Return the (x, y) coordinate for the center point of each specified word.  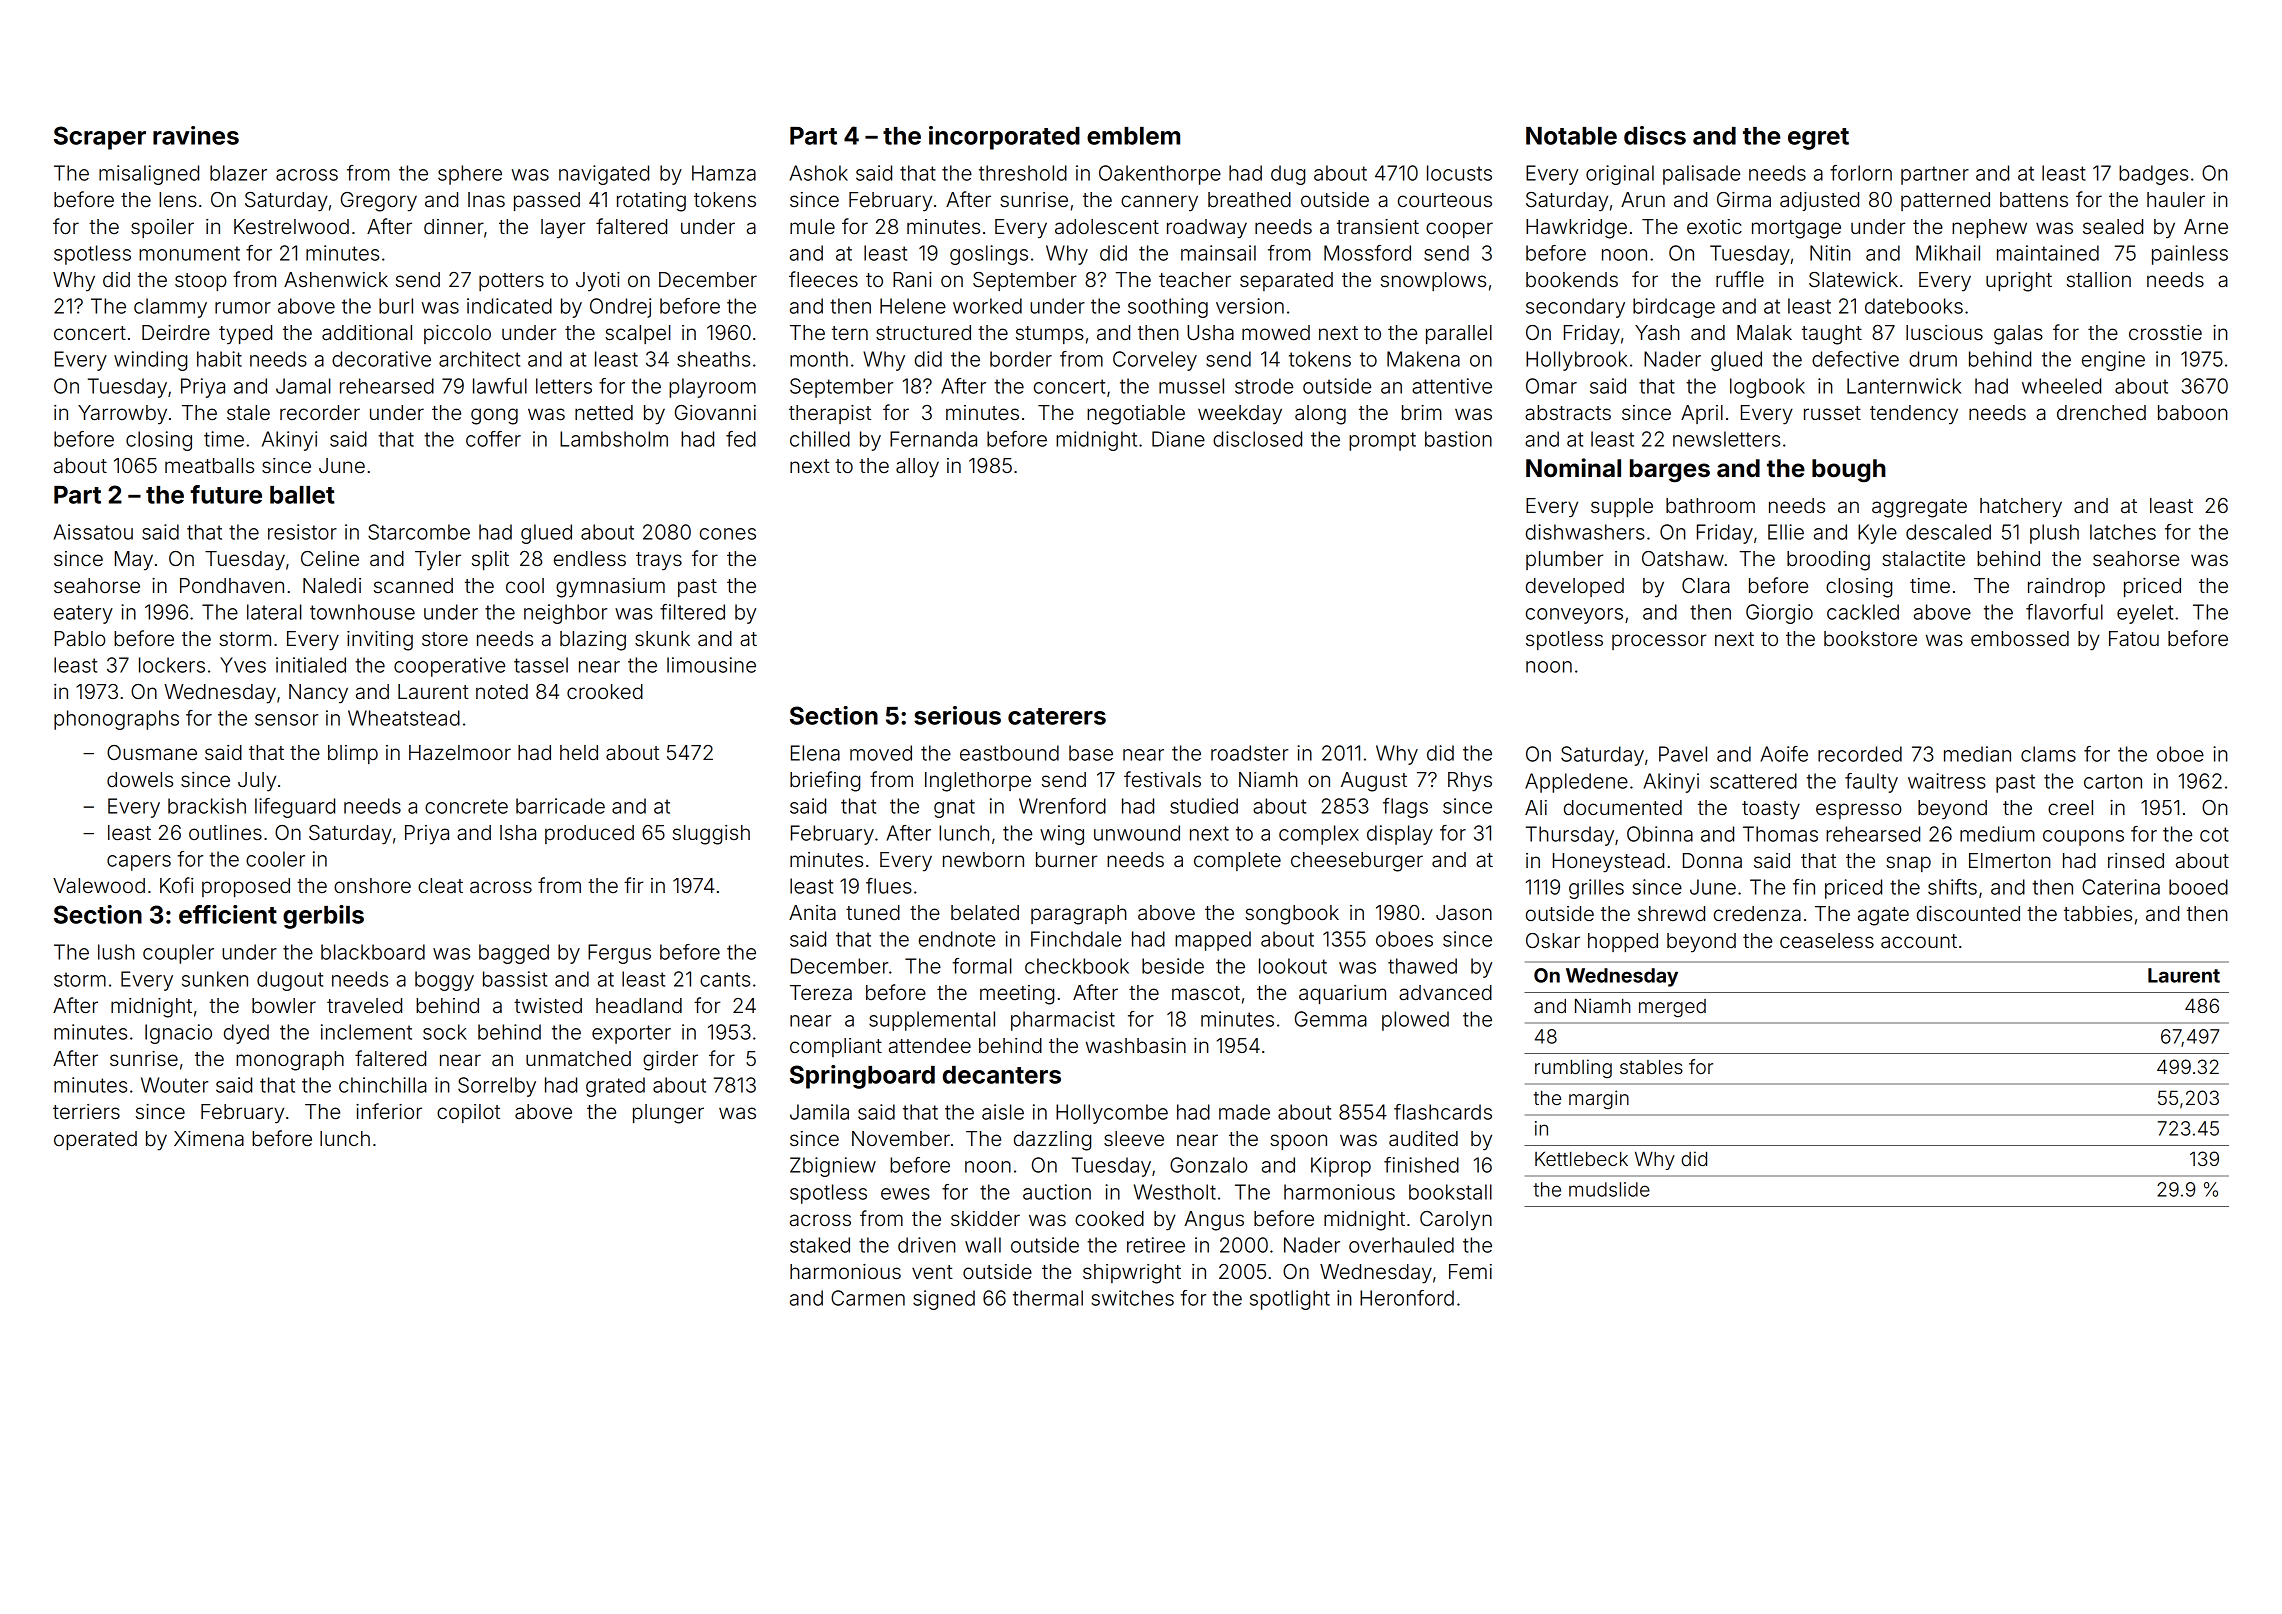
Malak (1764, 333)
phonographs (116, 720)
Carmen (868, 1298)
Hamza (724, 173)
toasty (1771, 810)
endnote (957, 939)
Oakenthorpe (1160, 175)
